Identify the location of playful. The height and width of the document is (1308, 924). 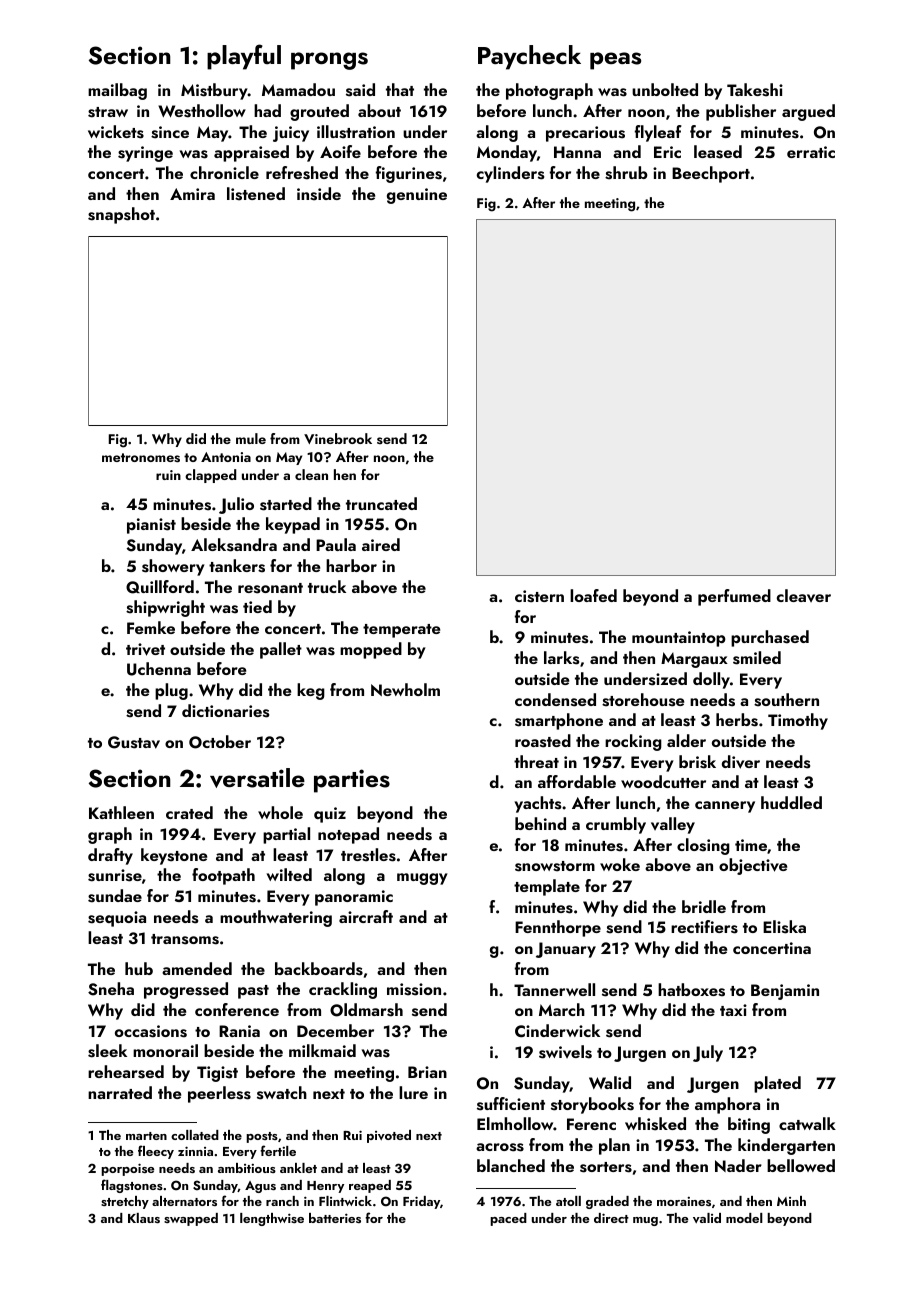
(244, 57).
